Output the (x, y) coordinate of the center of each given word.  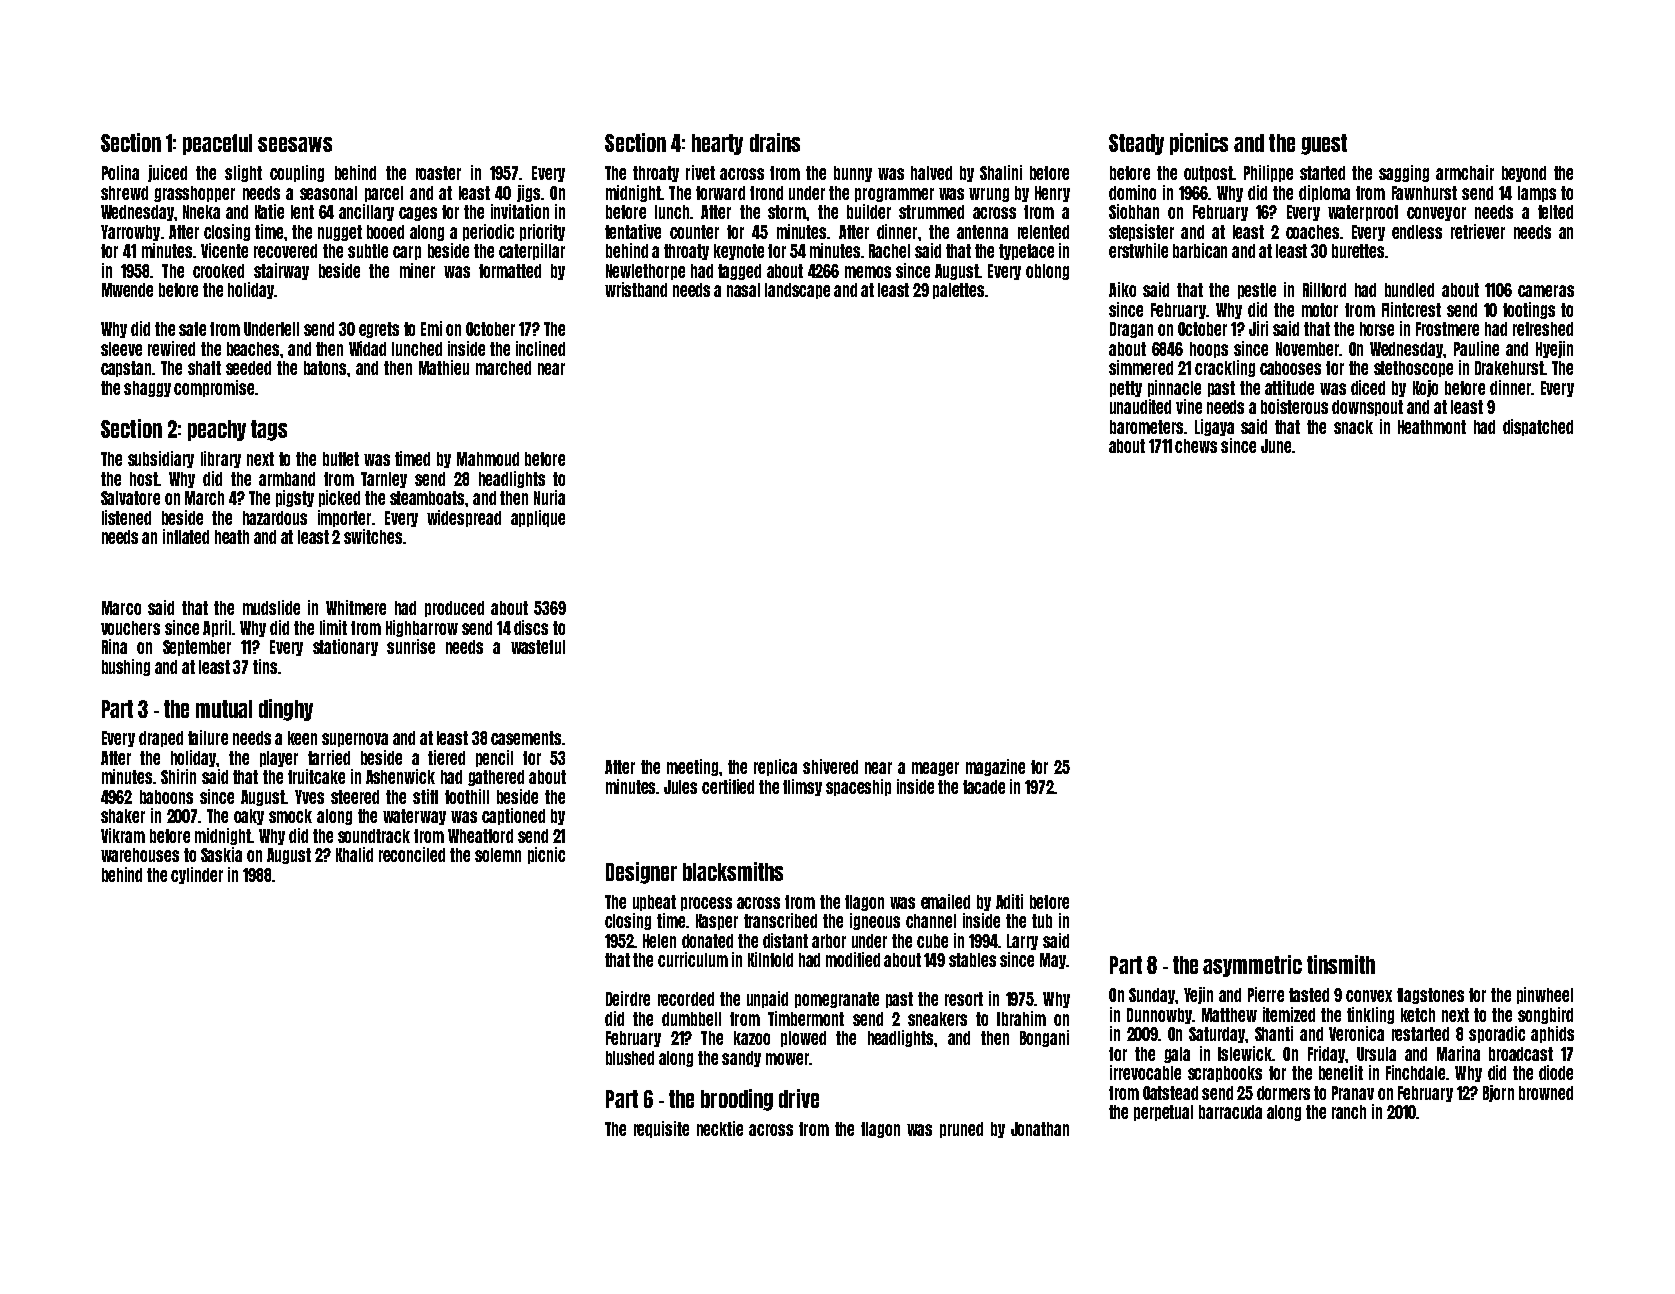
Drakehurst (1509, 368)
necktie (720, 1128)
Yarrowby (130, 233)
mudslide (271, 607)
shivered (830, 766)
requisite (661, 1129)
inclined (540, 348)
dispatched (1538, 427)
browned (1546, 1093)
